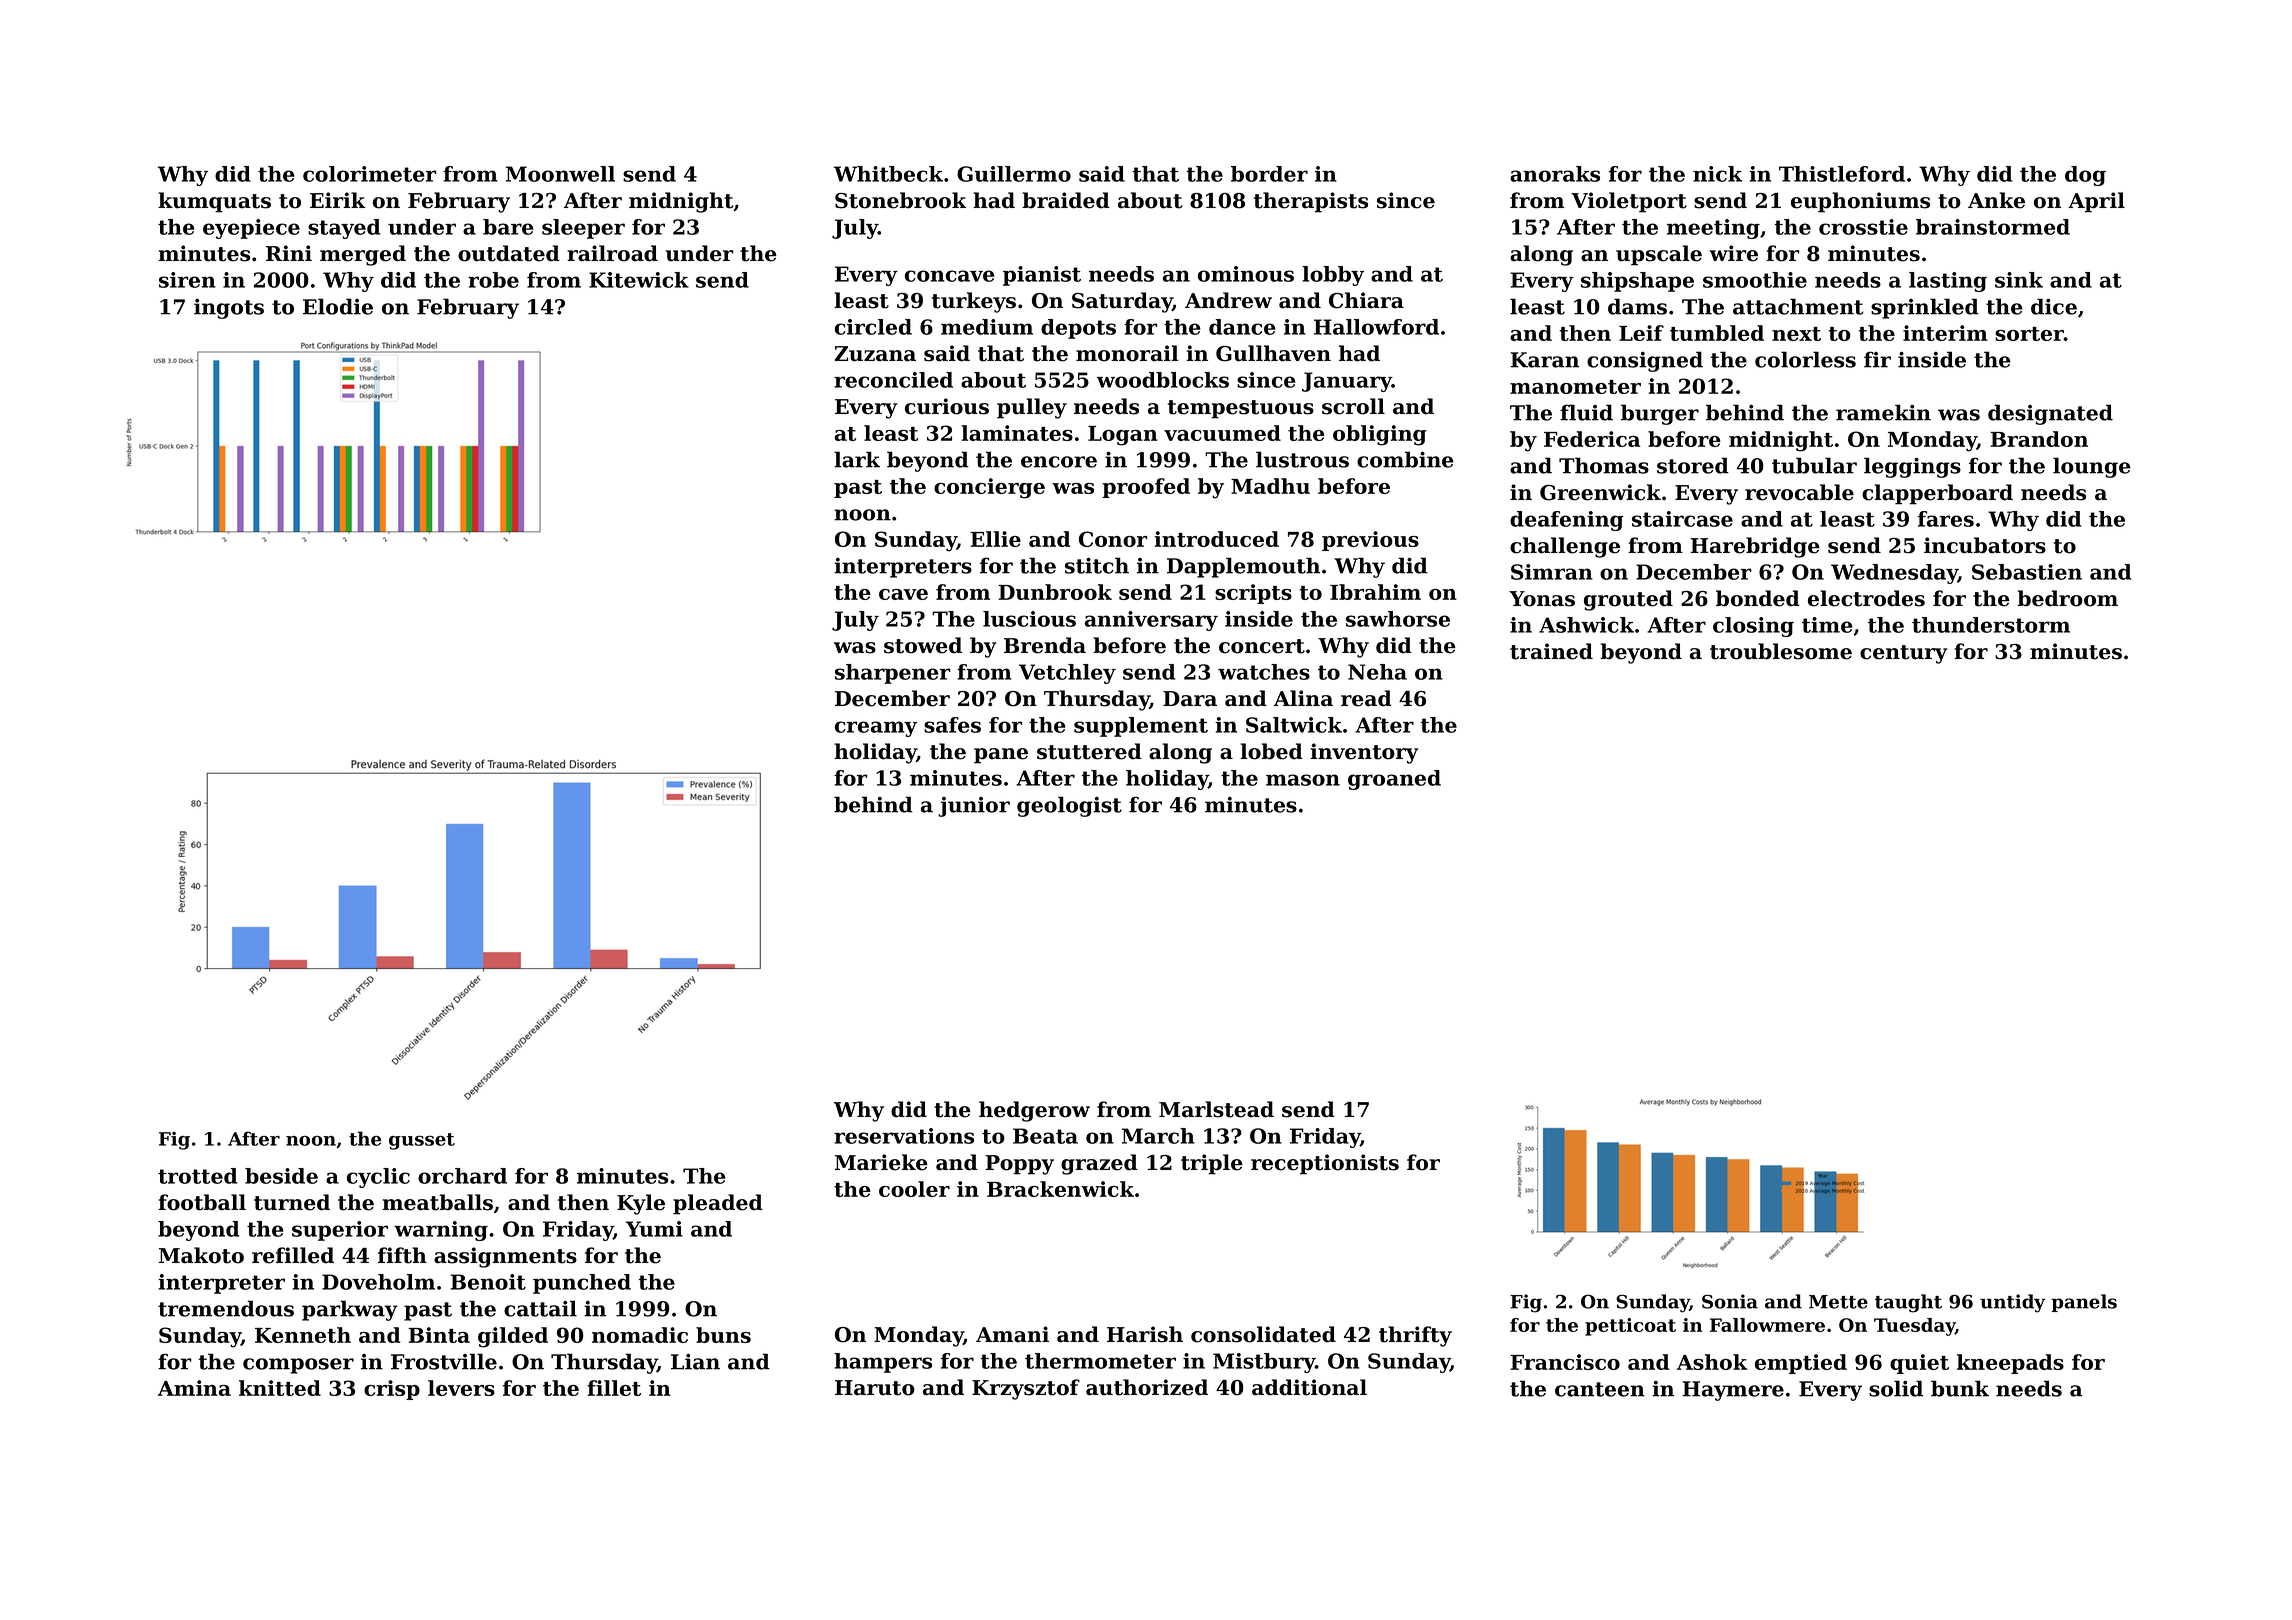  What do you see at coordinates (1394, 780) in the screenshot?
I see `groaned` at bounding box center [1394, 780].
